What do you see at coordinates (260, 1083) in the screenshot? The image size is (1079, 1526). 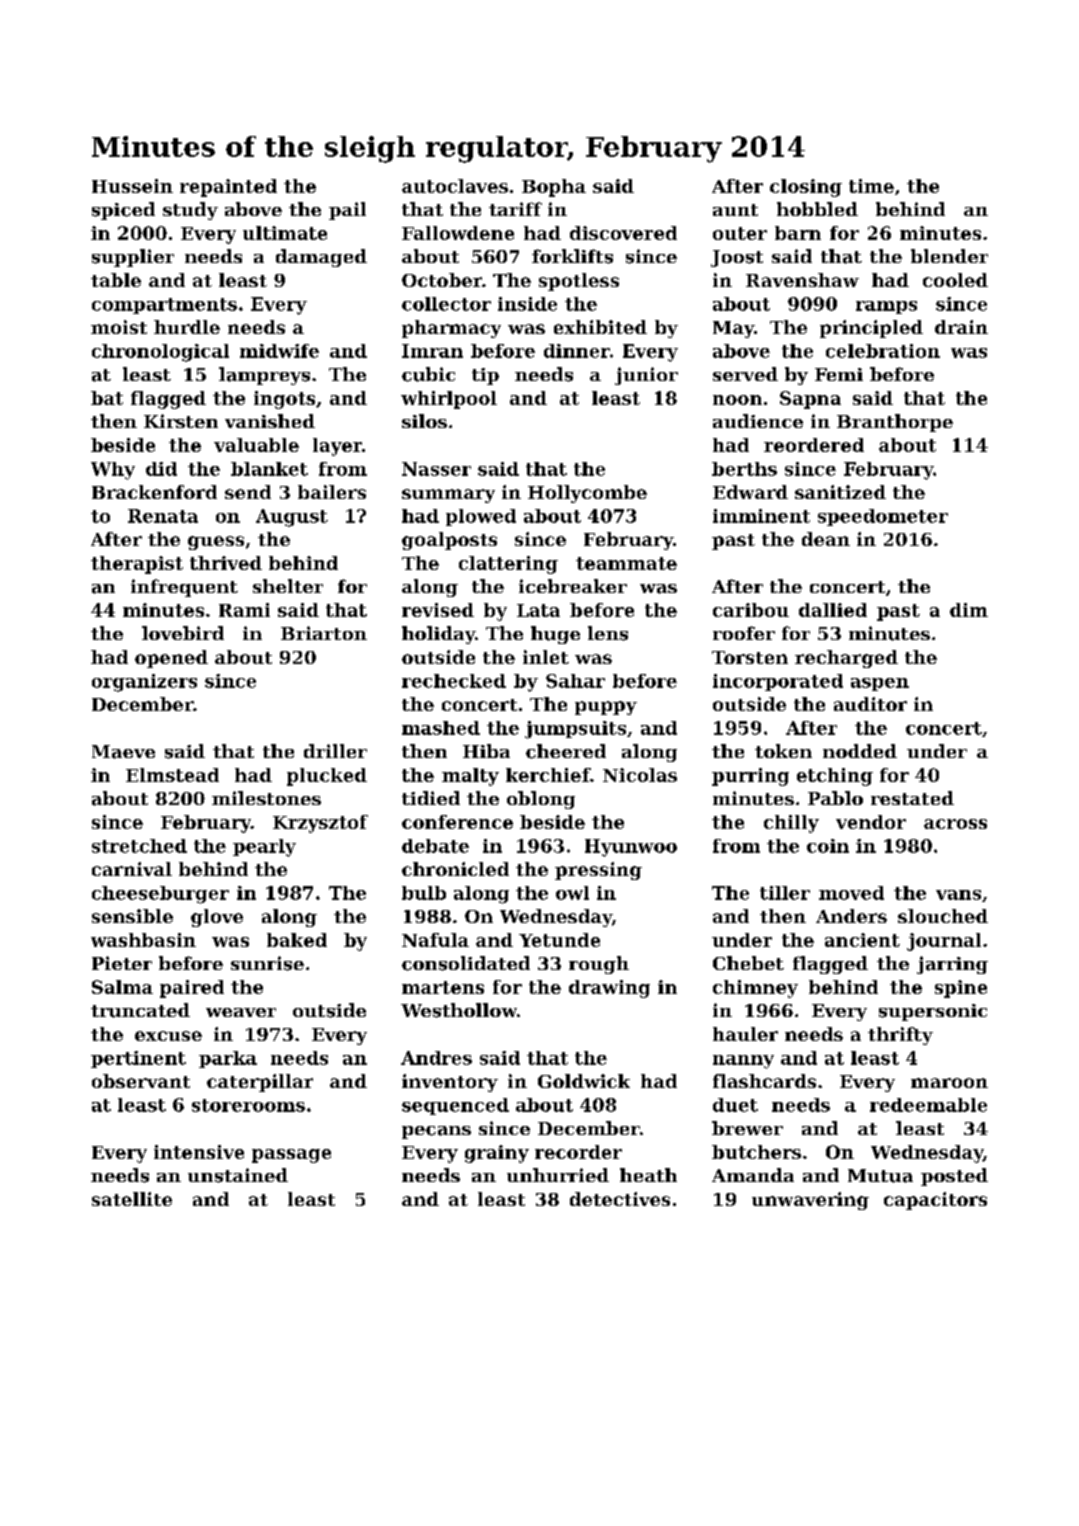 I see `caterpillar` at bounding box center [260, 1083].
